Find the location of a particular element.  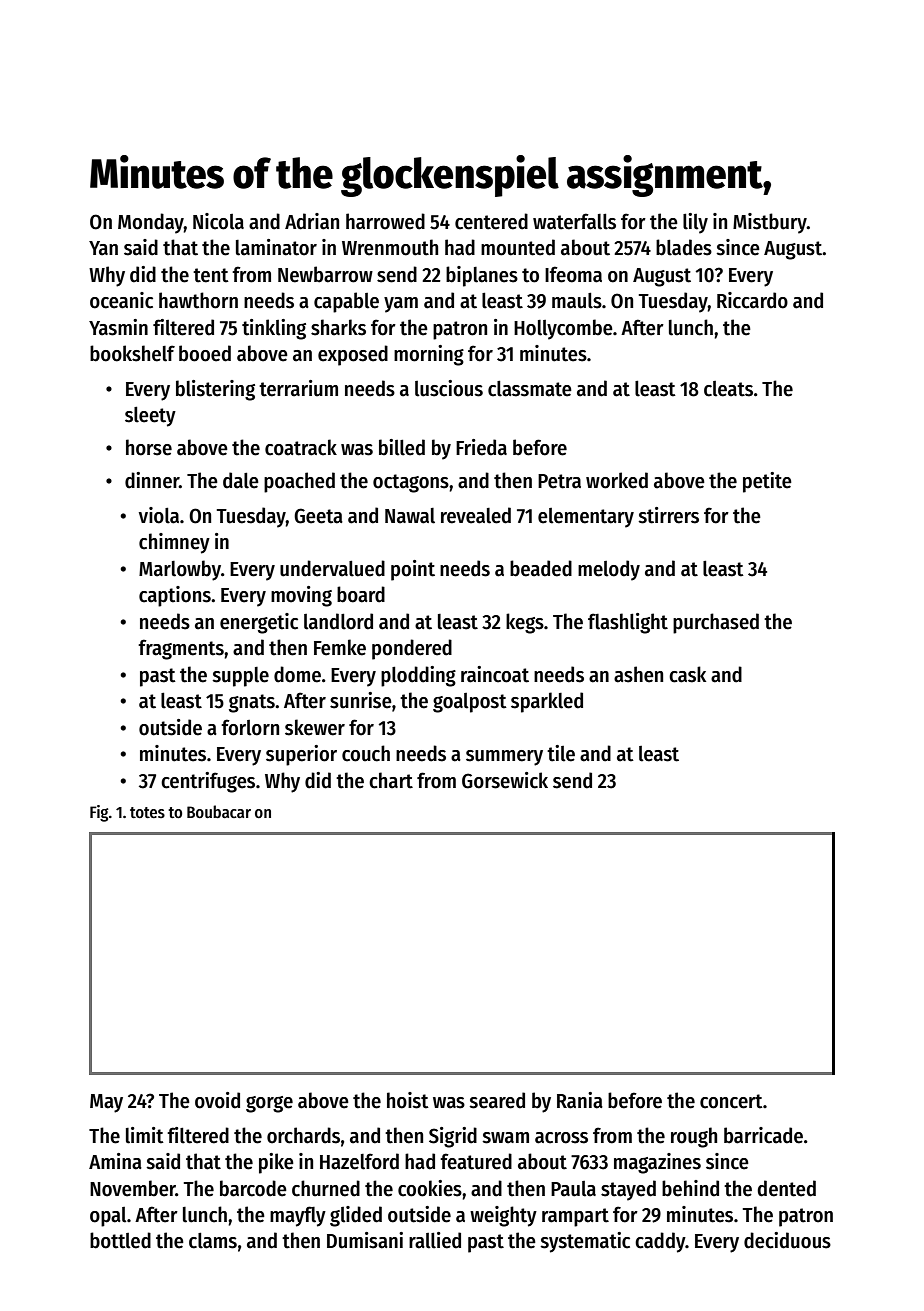

ovoid is located at coordinates (217, 1100).
